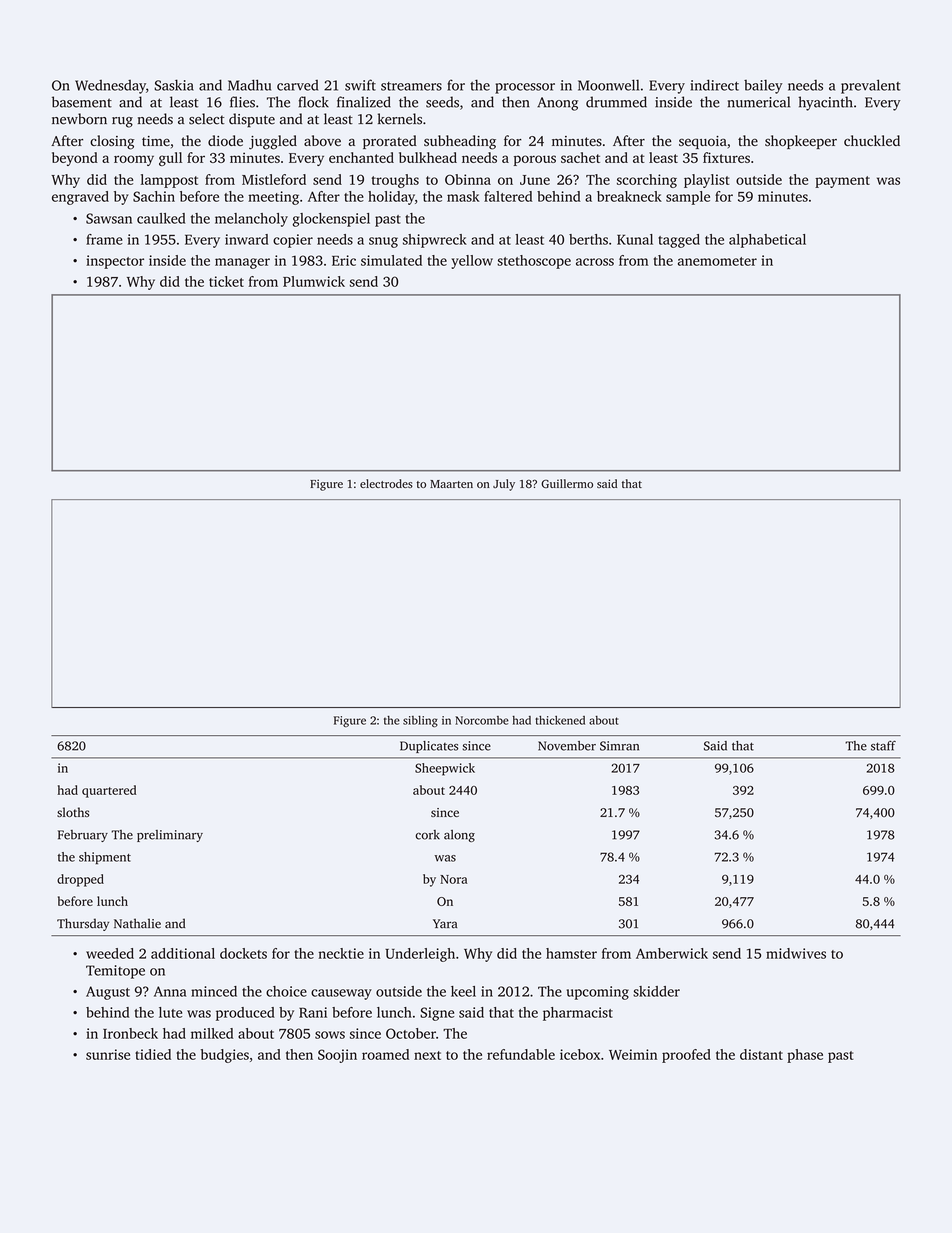  What do you see at coordinates (717, 261) in the document?
I see `anemometer` at bounding box center [717, 261].
